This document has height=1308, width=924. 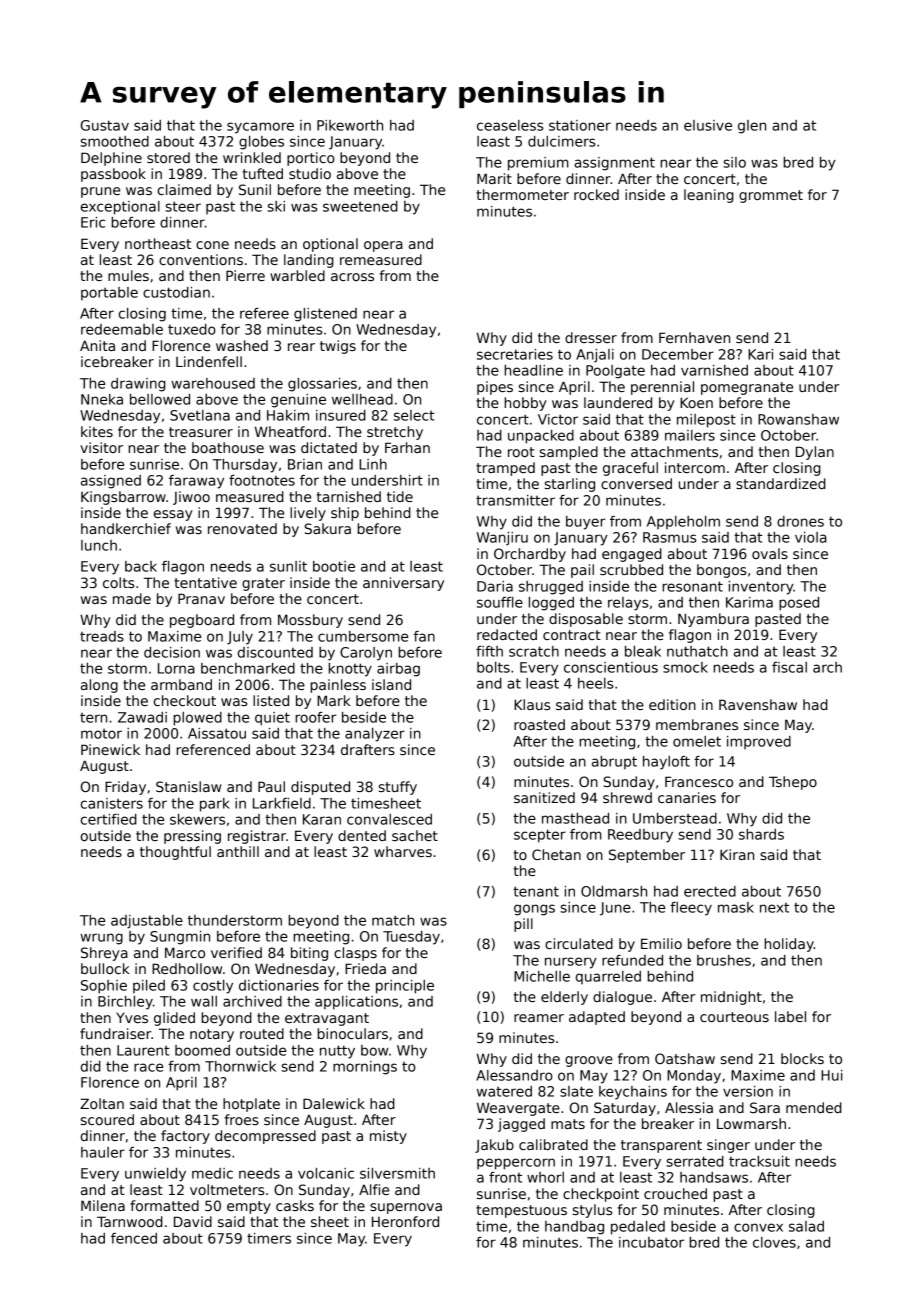 What do you see at coordinates (515, 354) in the document?
I see `secretaries` at bounding box center [515, 354].
